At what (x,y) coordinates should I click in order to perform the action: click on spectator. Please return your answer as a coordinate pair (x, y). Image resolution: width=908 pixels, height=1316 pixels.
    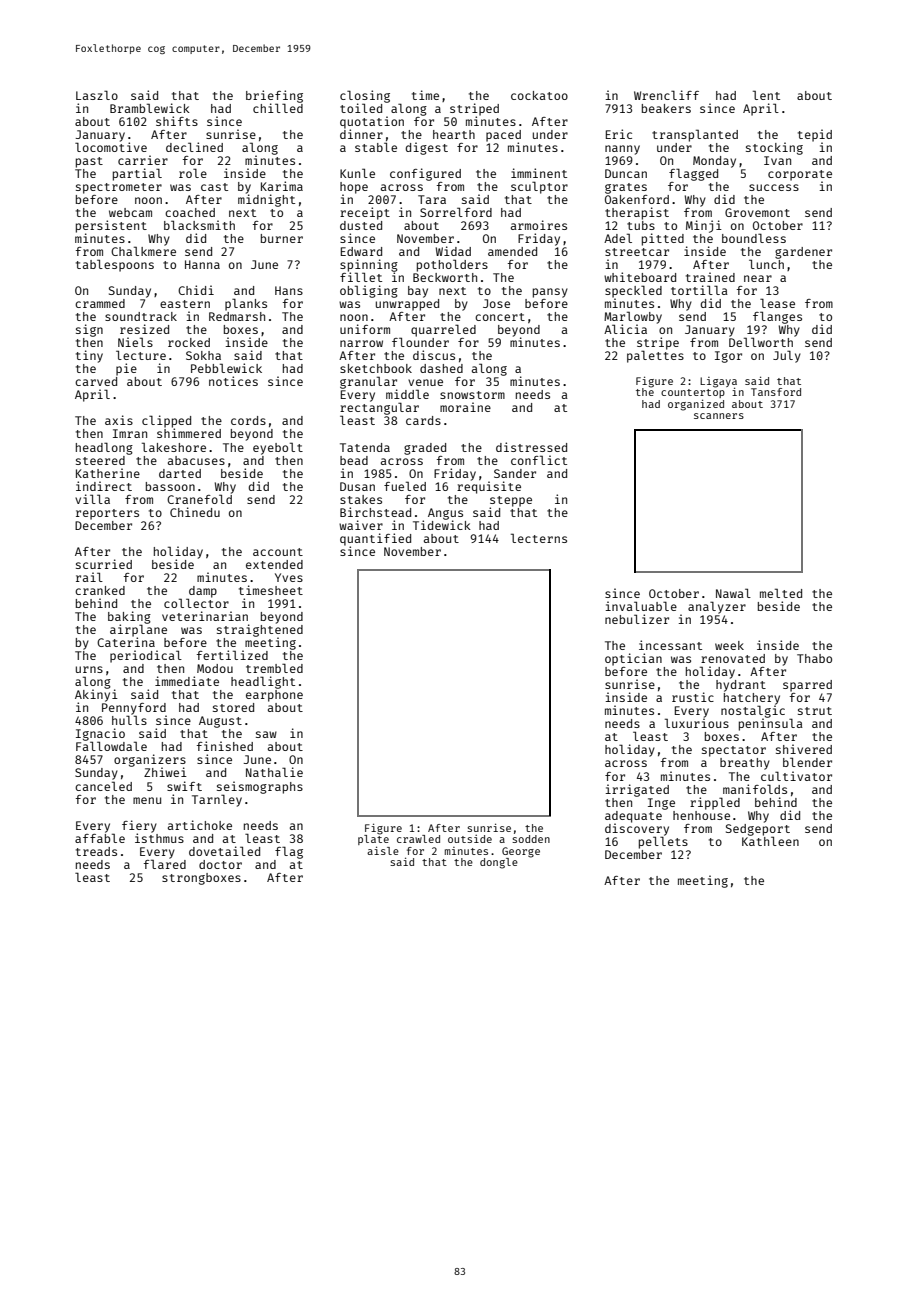
    Looking at the image, I should click on (734, 751).
